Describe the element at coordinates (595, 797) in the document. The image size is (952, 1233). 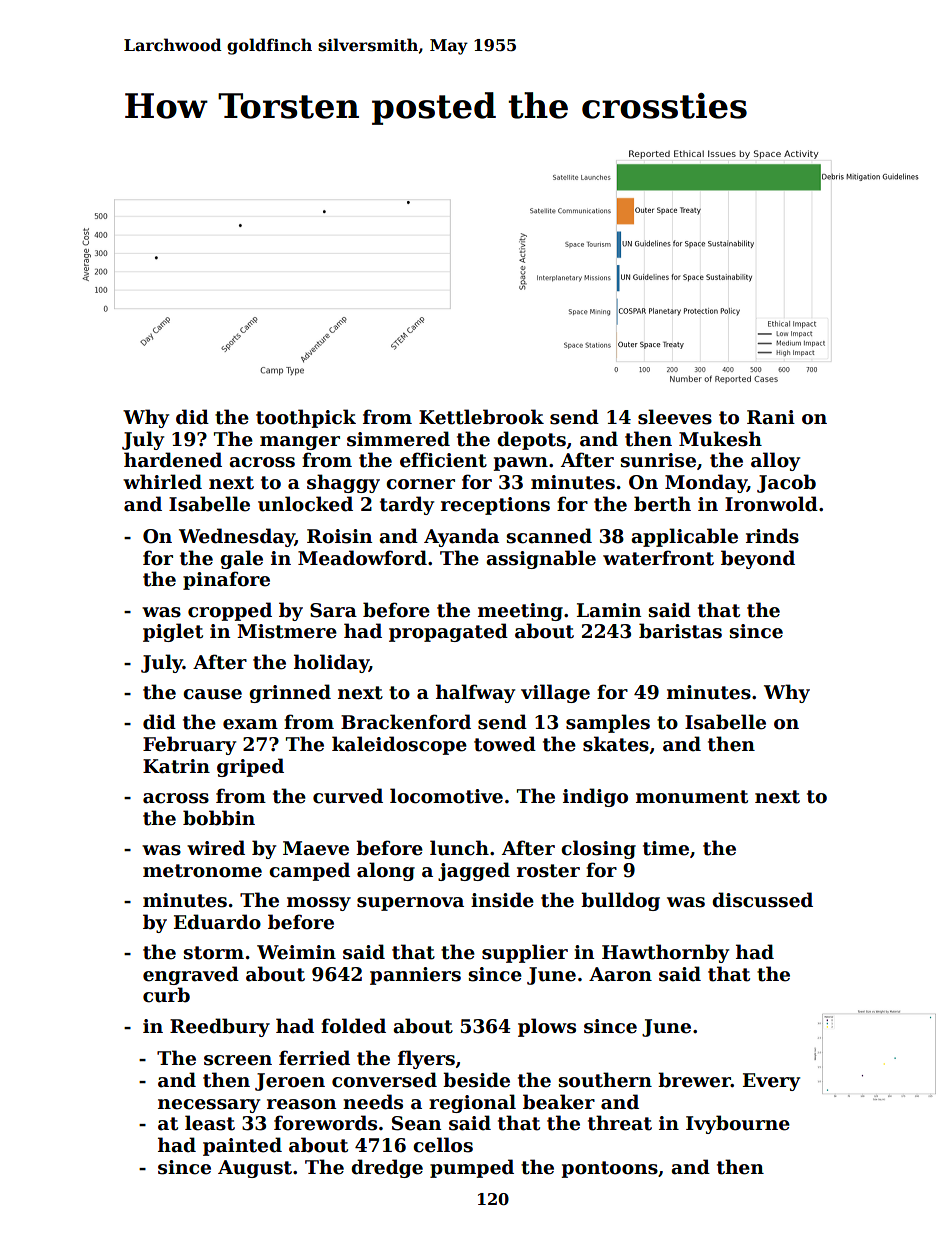
I see `indigo` at that location.
